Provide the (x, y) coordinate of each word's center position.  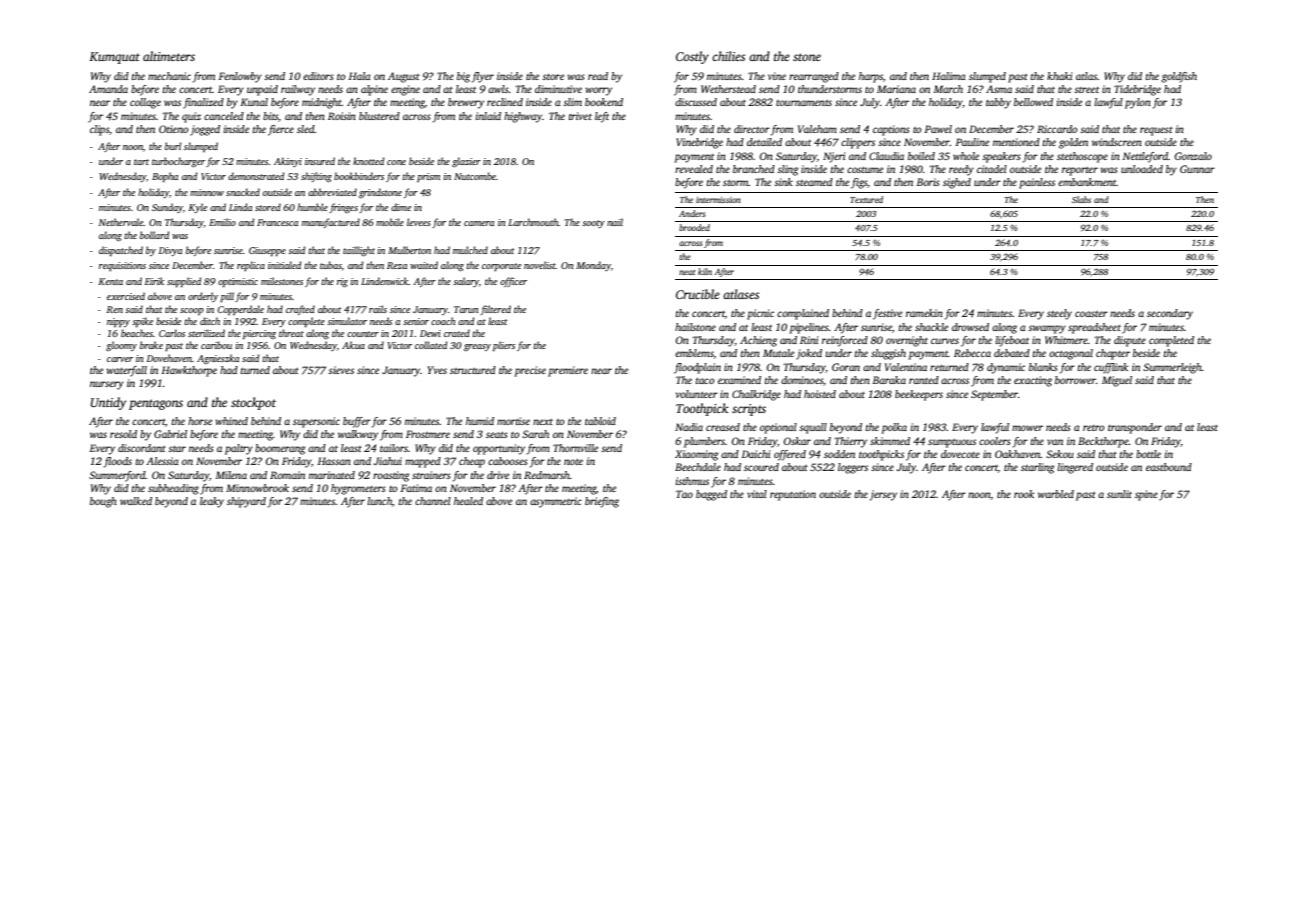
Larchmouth (533, 222)
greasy (477, 347)
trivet (580, 116)
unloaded (1142, 169)
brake (151, 345)
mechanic (169, 76)
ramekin (924, 313)
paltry (239, 449)
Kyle (198, 208)
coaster (1091, 314)
